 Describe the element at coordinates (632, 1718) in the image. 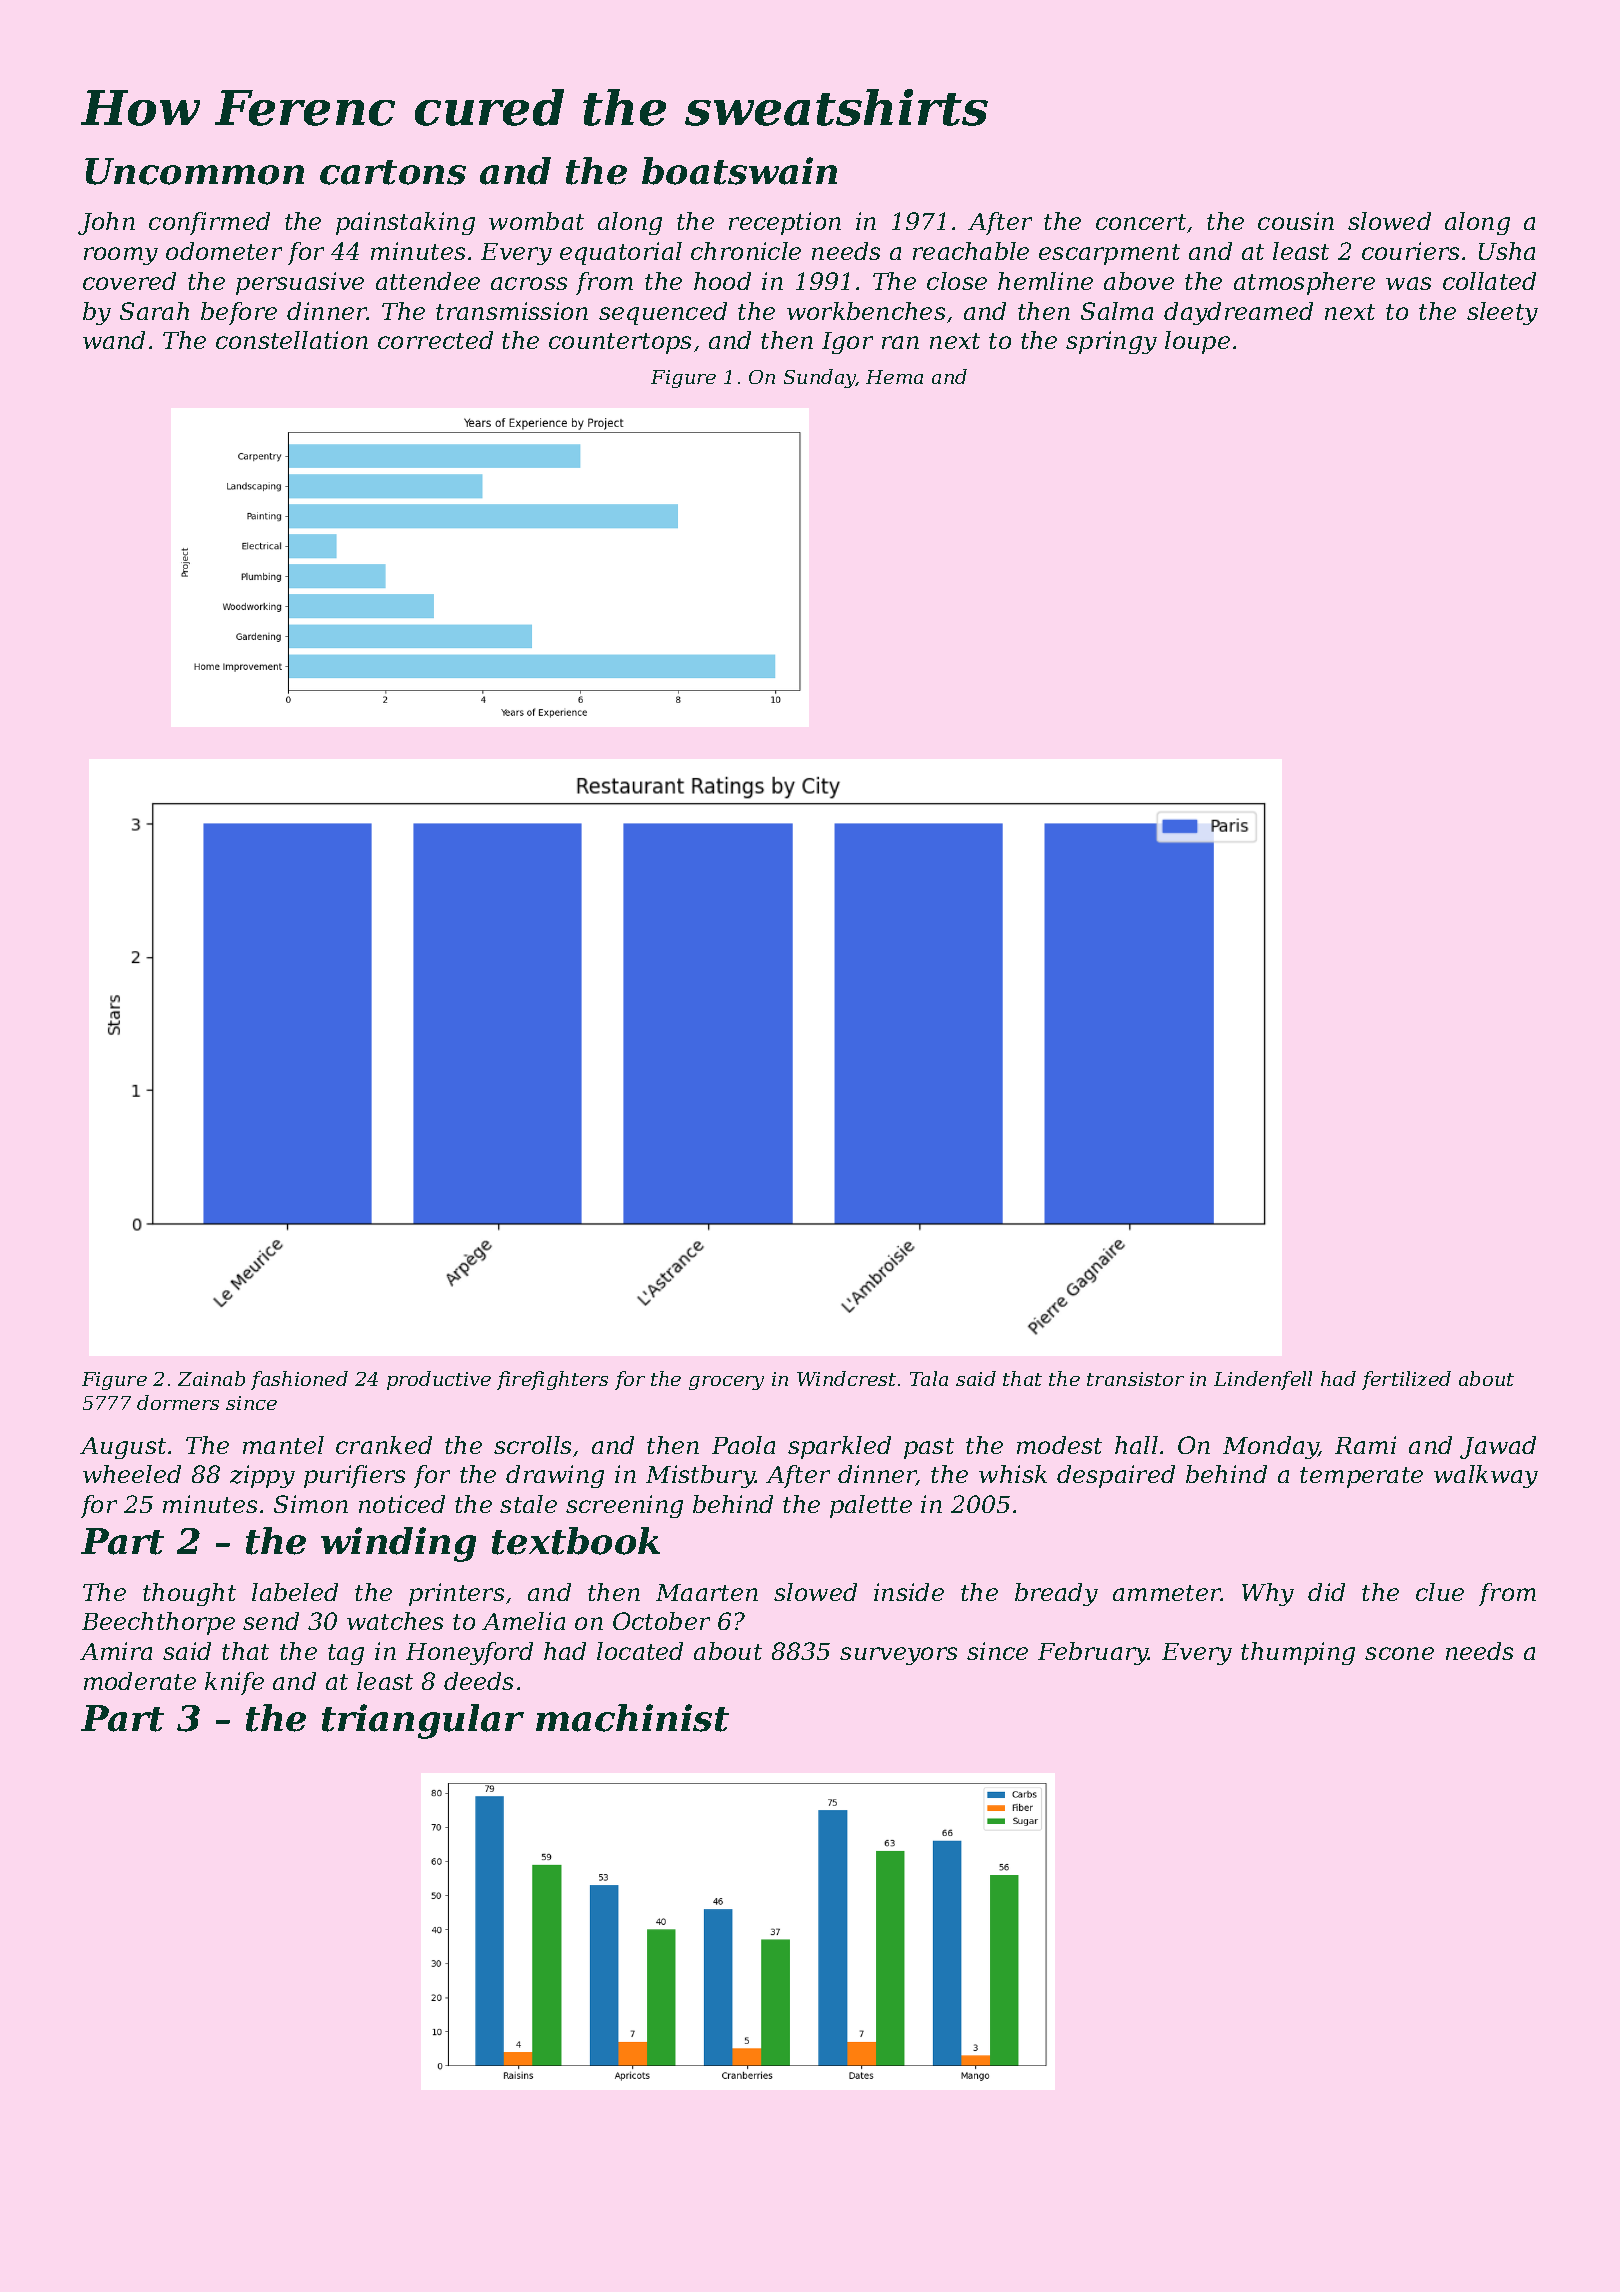

I see `machinist` at that location.
